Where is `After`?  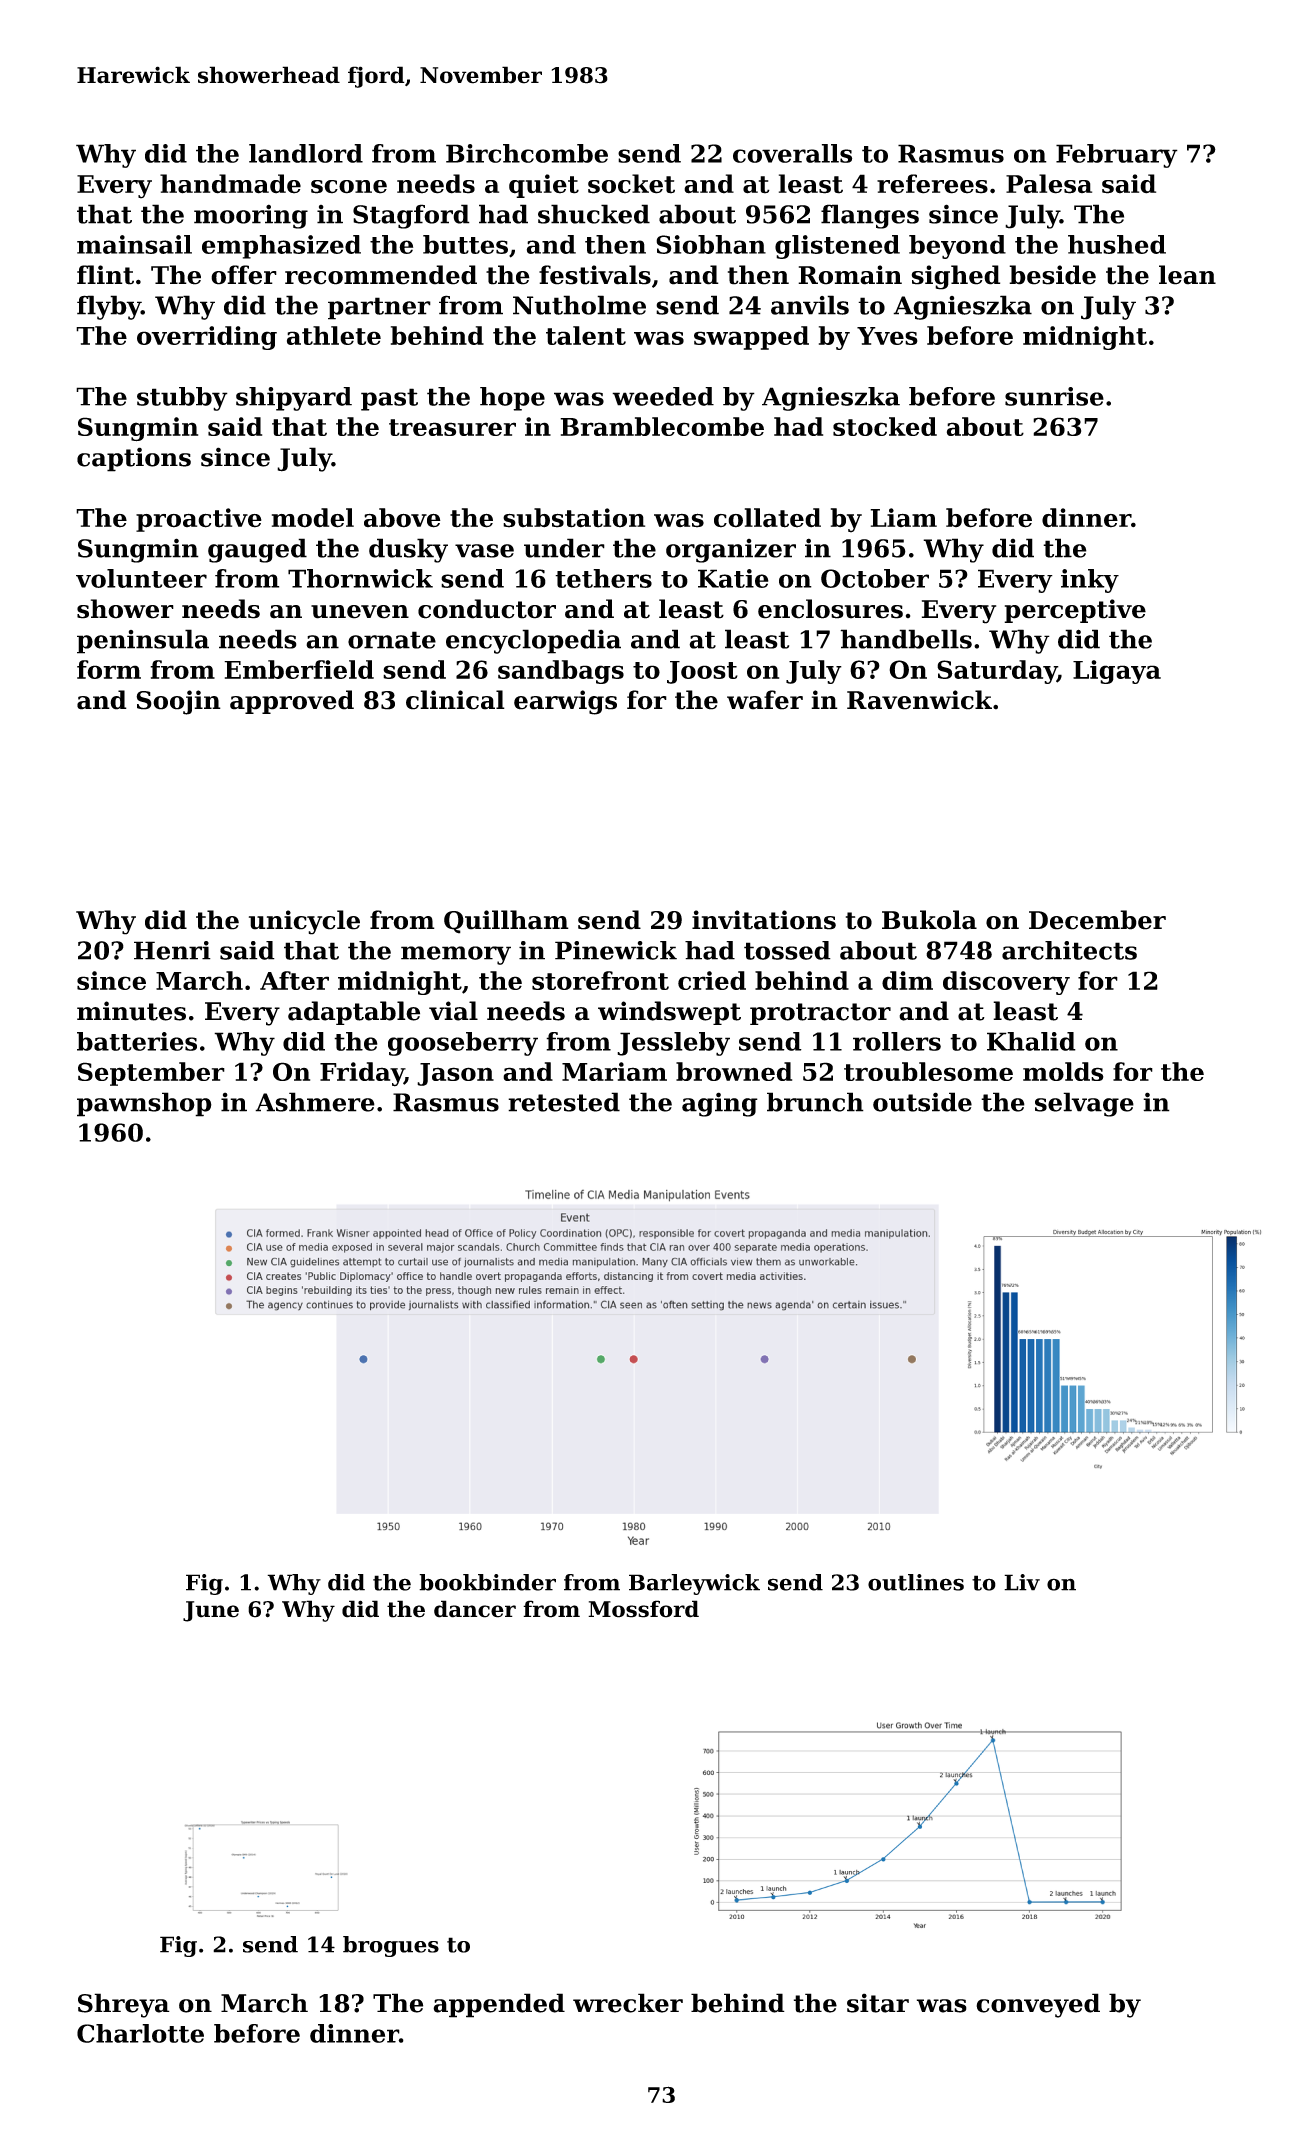
After is located at coordinates (294, 980).
